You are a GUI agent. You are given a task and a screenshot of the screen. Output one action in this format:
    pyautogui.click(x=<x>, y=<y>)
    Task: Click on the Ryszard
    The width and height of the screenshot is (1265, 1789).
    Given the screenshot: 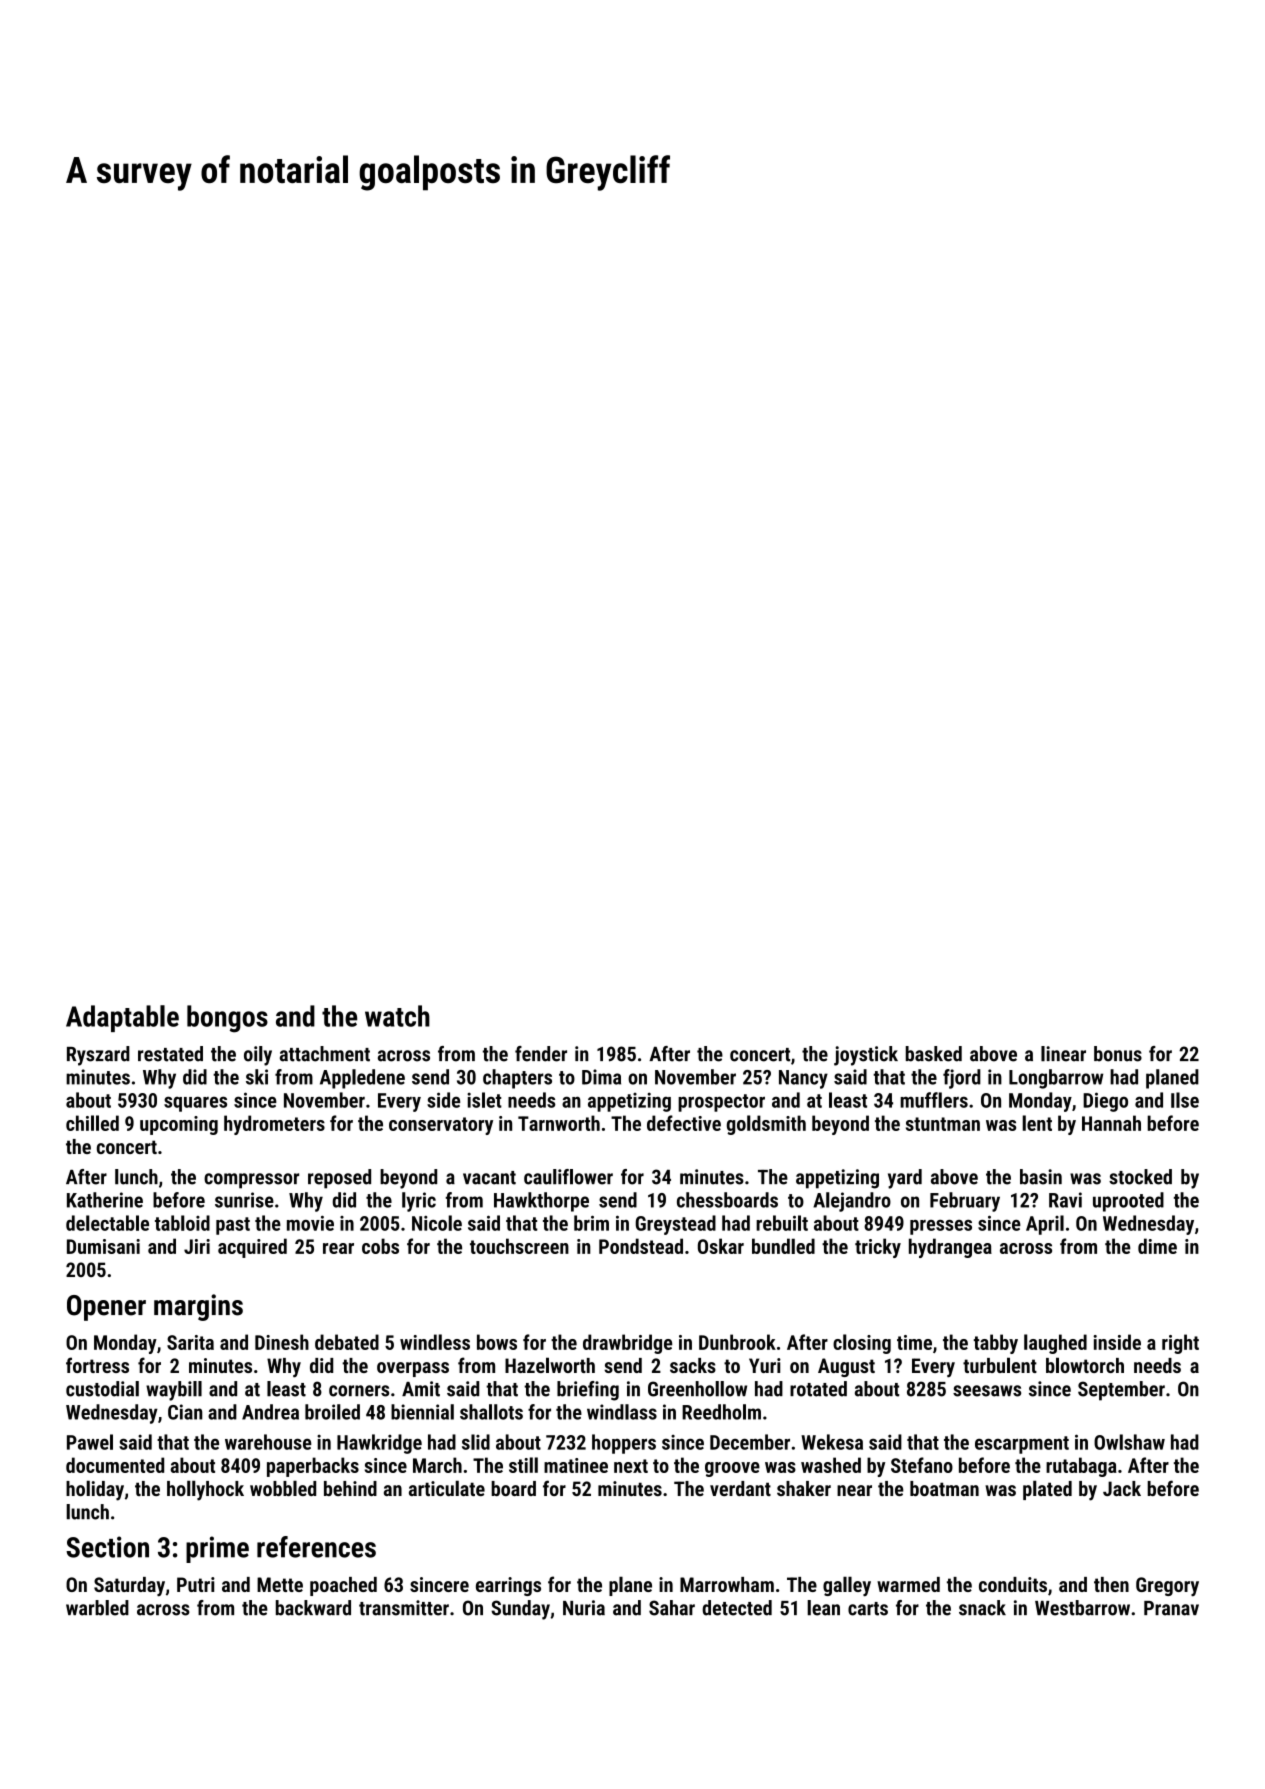 What is the action you would take?
    pyautogui.click(x=98, y=1056)
